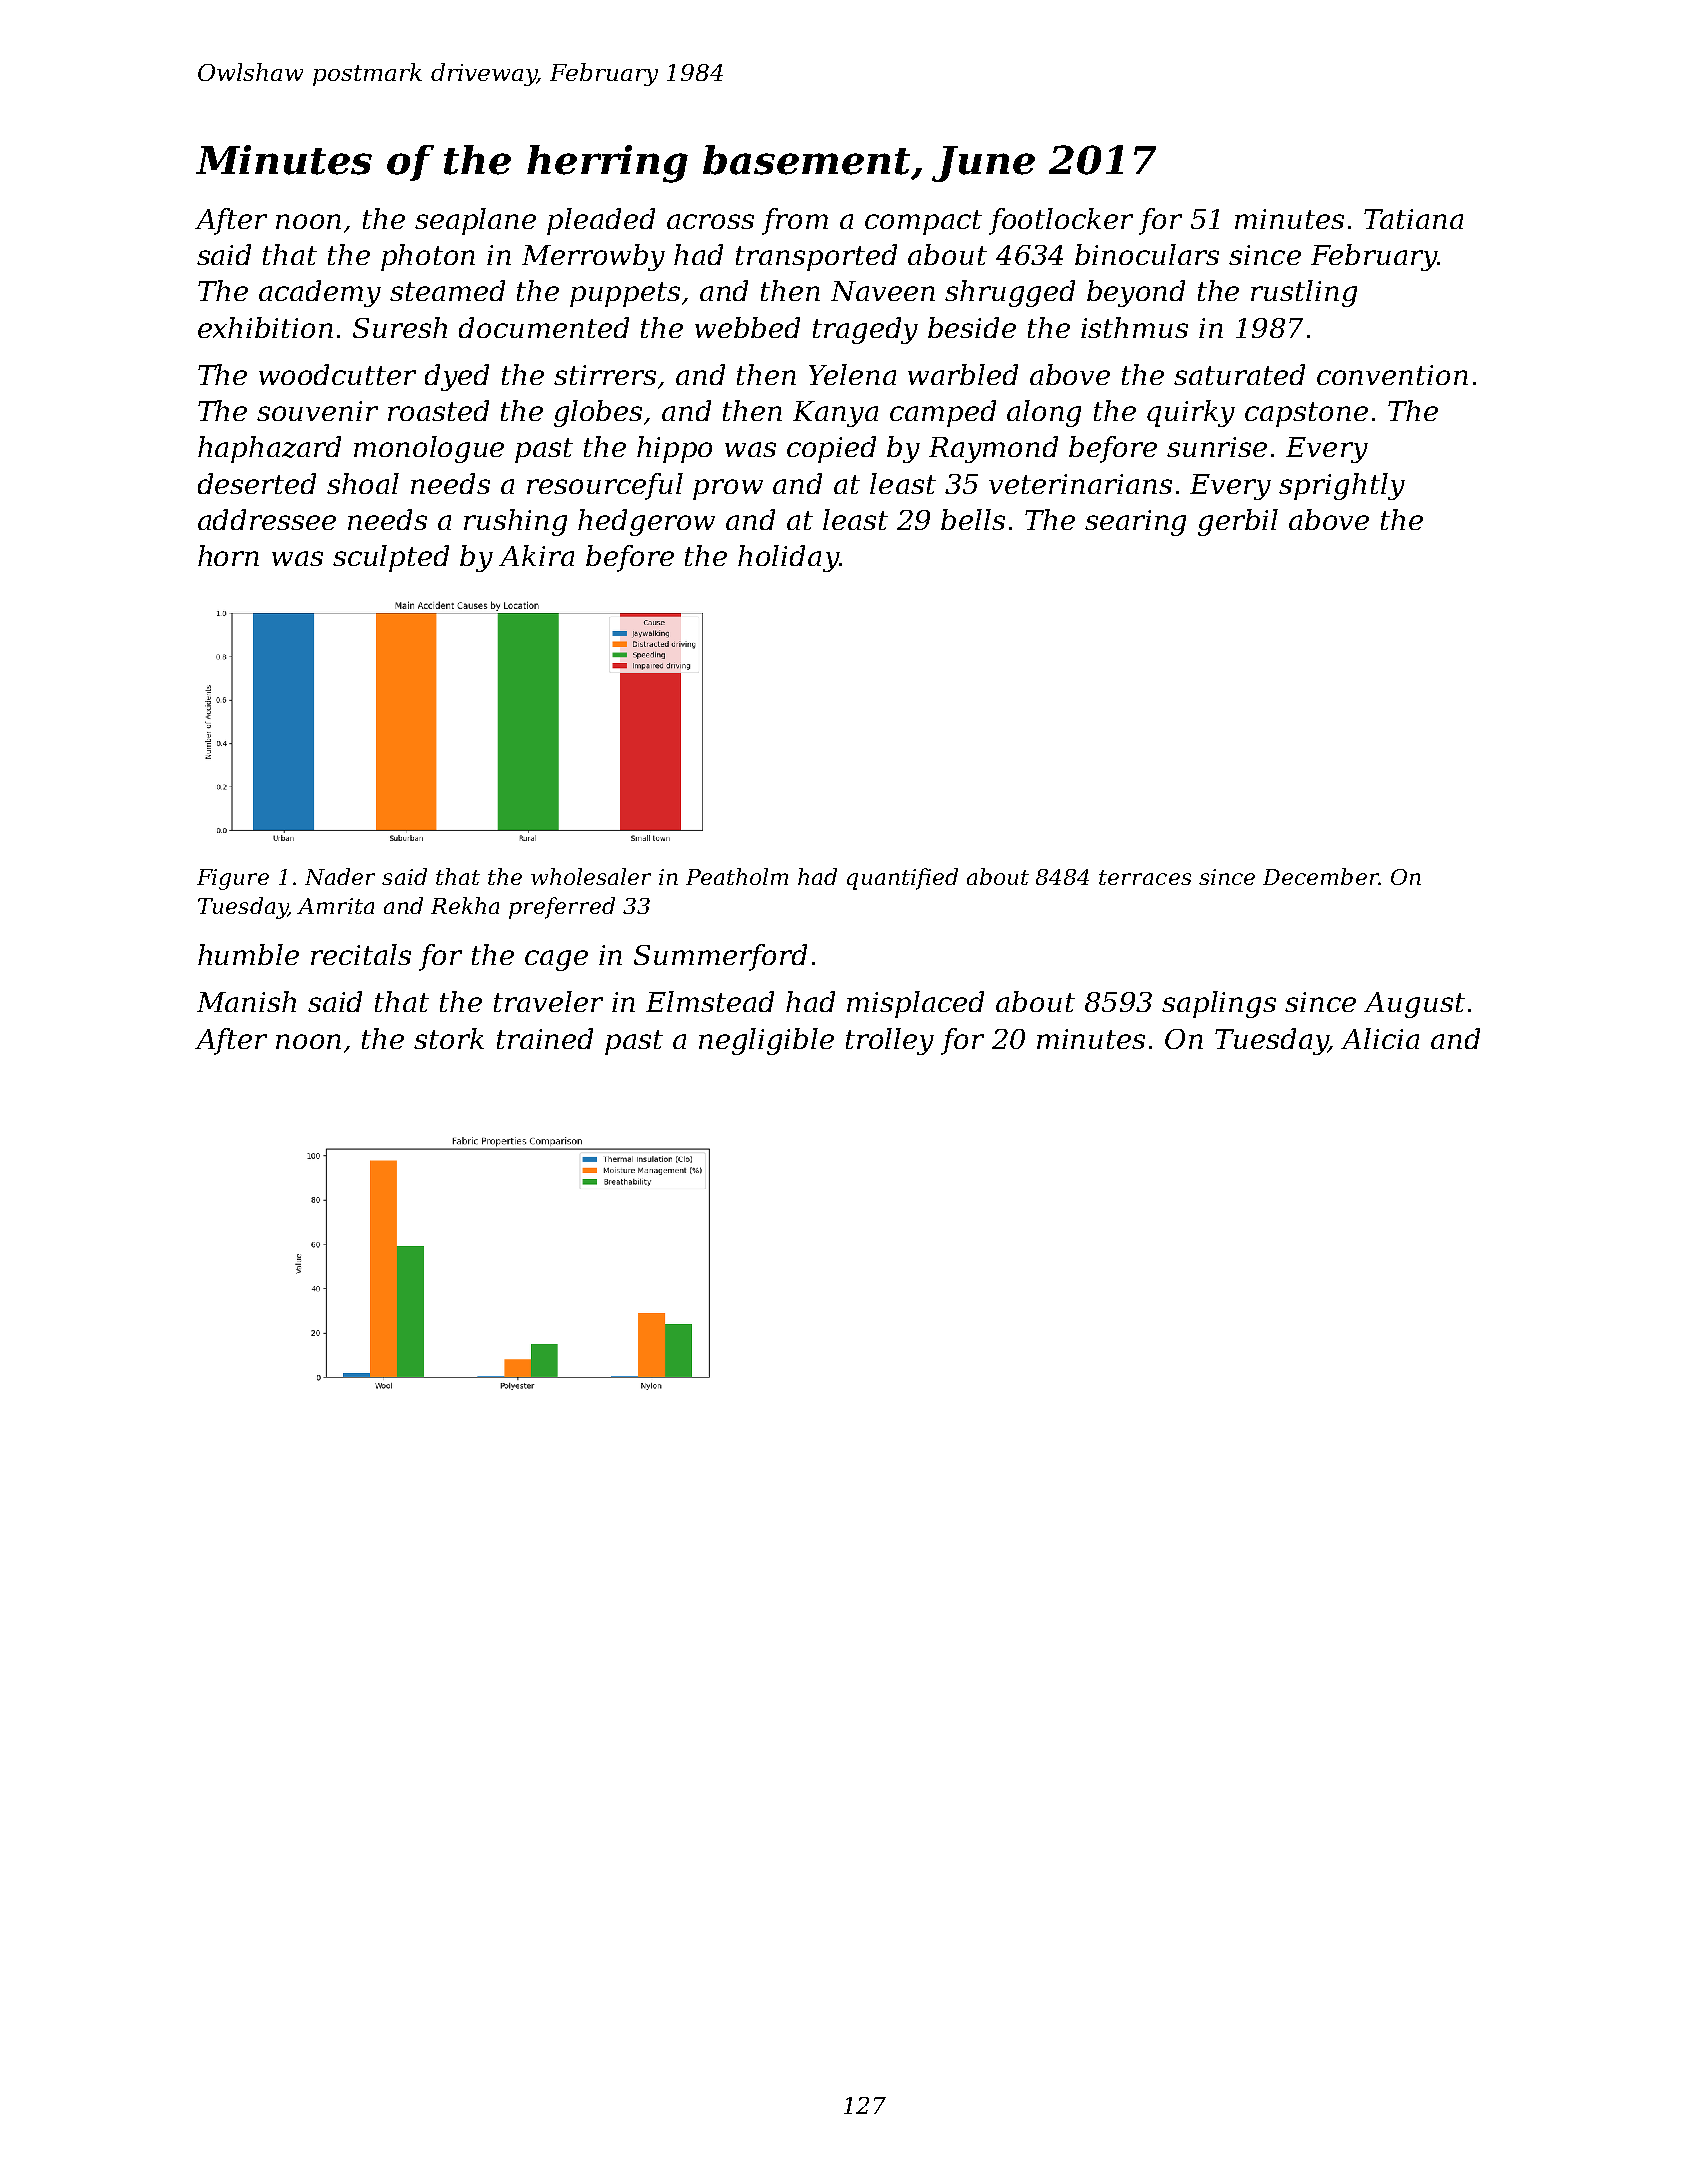  I want to click on saplings, so click(1219, 1004).
